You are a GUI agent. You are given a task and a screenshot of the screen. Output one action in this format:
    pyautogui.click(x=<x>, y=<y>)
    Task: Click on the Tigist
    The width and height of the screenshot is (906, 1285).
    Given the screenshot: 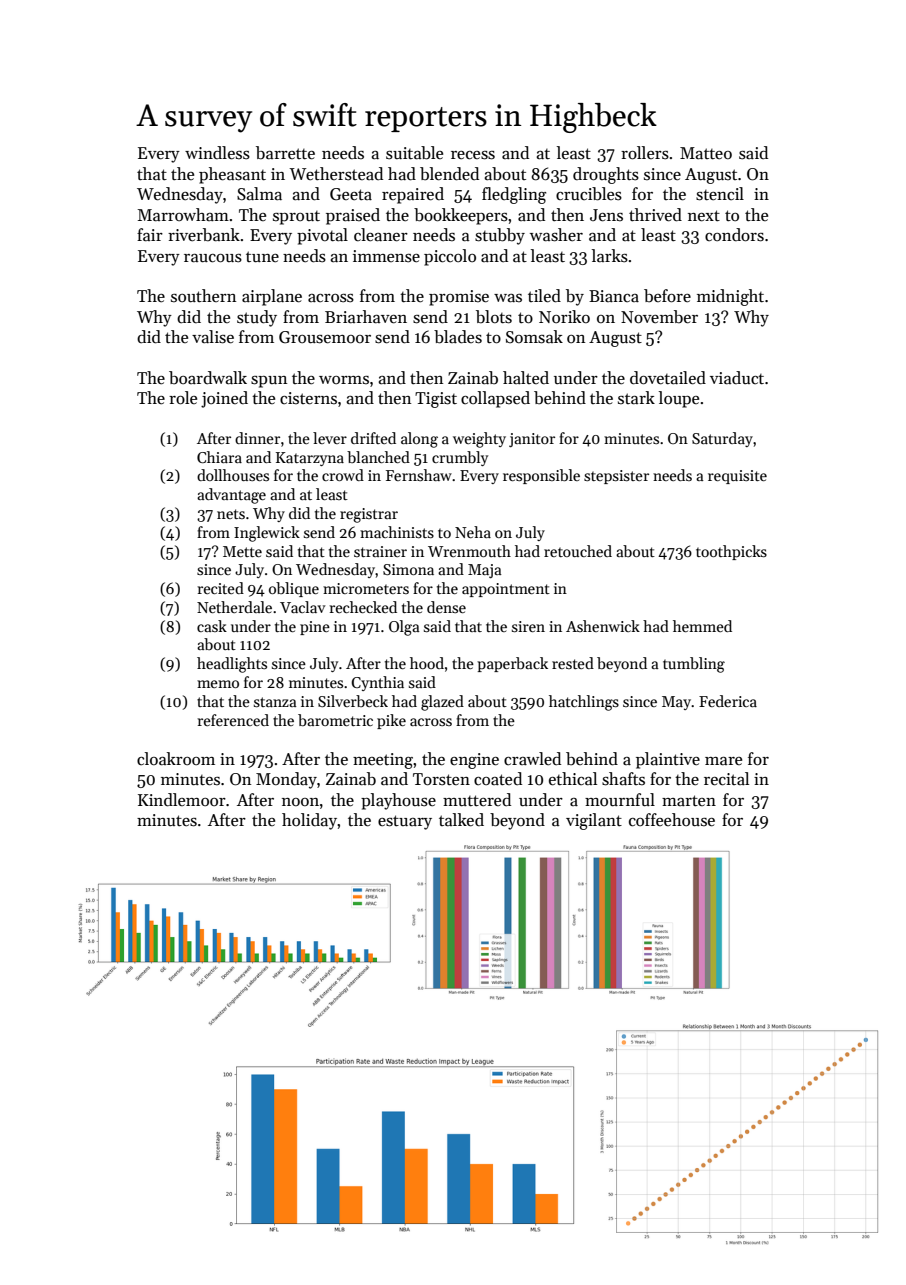 What is the action you would take?
    pyautogui.click(x=436, y=400)
